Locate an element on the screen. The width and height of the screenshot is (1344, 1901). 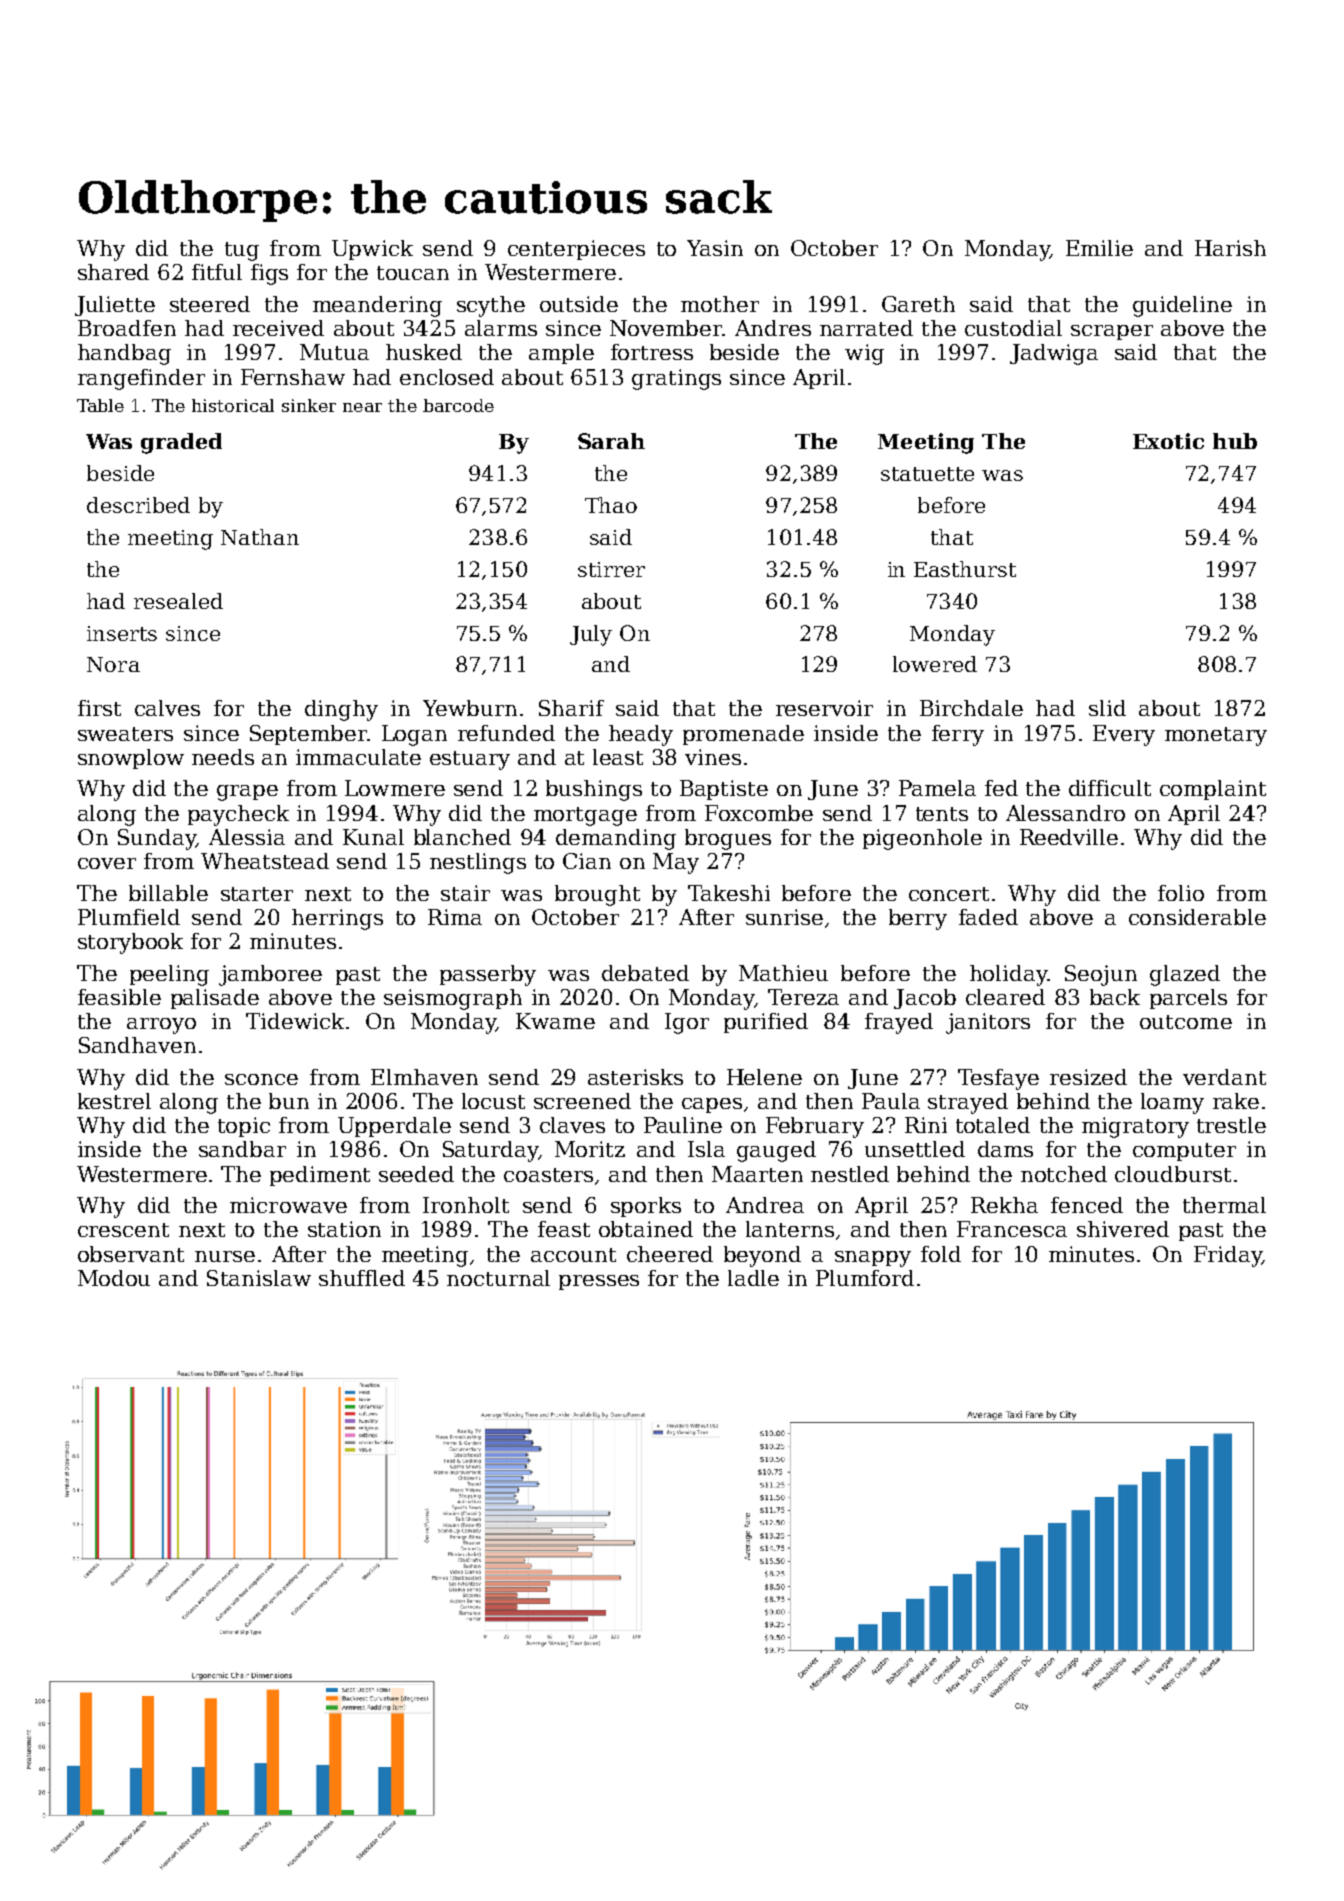
faded is located at coordinates (988, 917).
